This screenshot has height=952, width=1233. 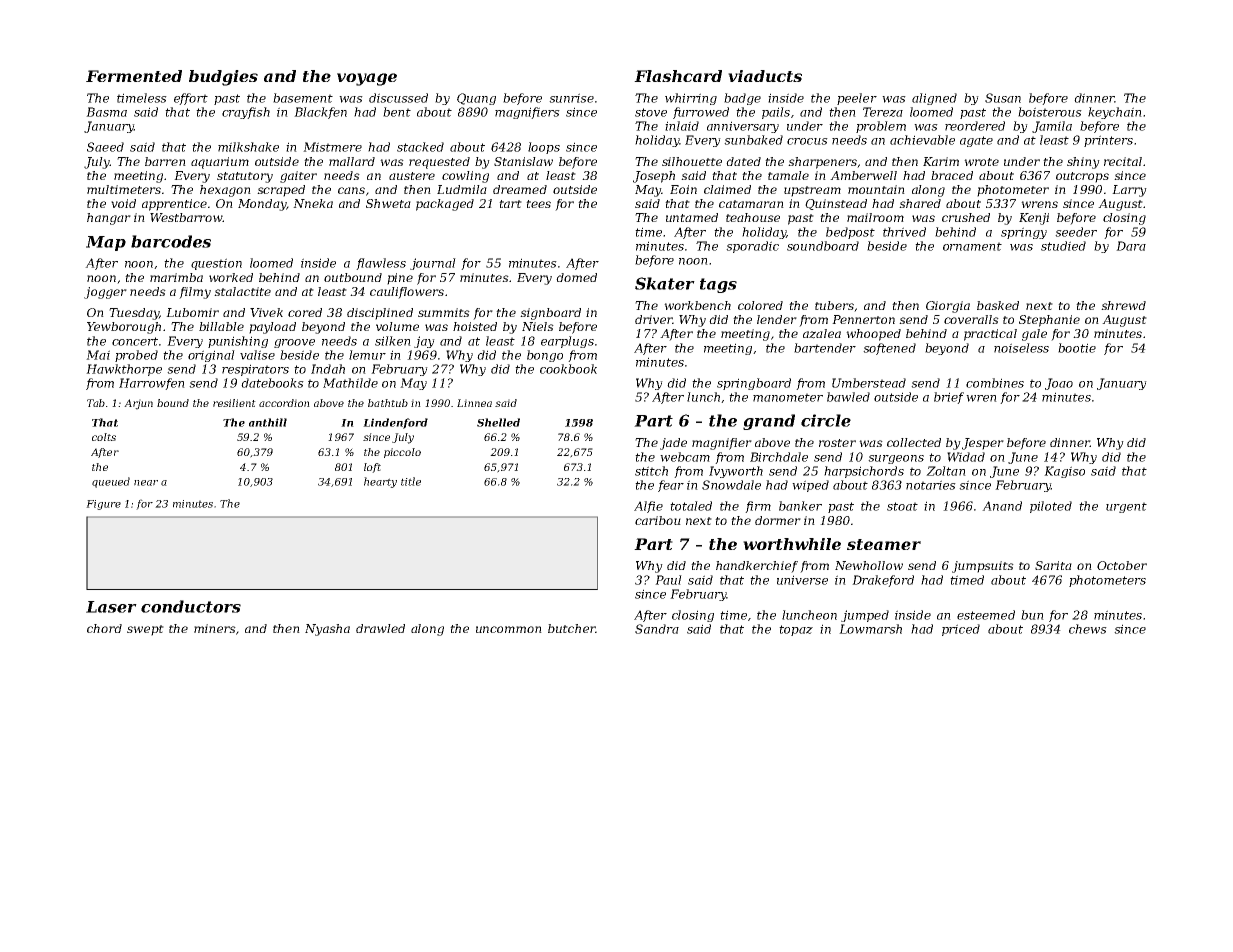 What do you see at coordinates (1063, 246) in the screenshot?
I see `studied` at bounding box center [1063, 246].
